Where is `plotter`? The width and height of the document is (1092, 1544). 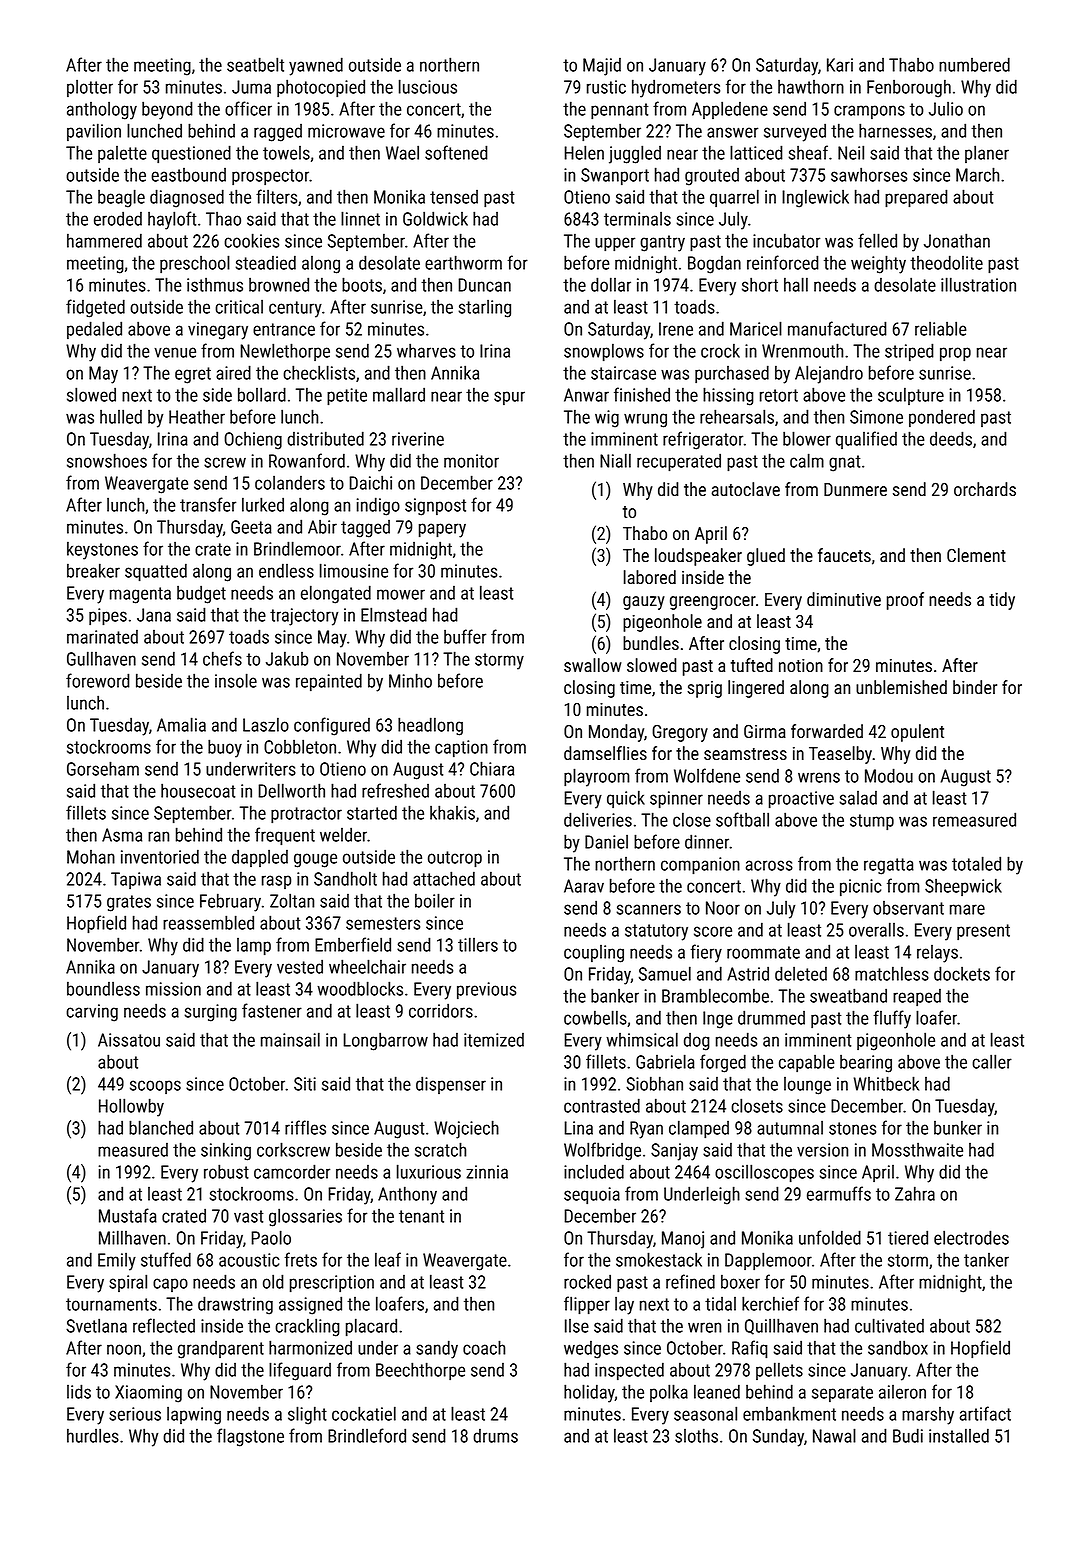
plotter is located at coordinates (90, 88).
